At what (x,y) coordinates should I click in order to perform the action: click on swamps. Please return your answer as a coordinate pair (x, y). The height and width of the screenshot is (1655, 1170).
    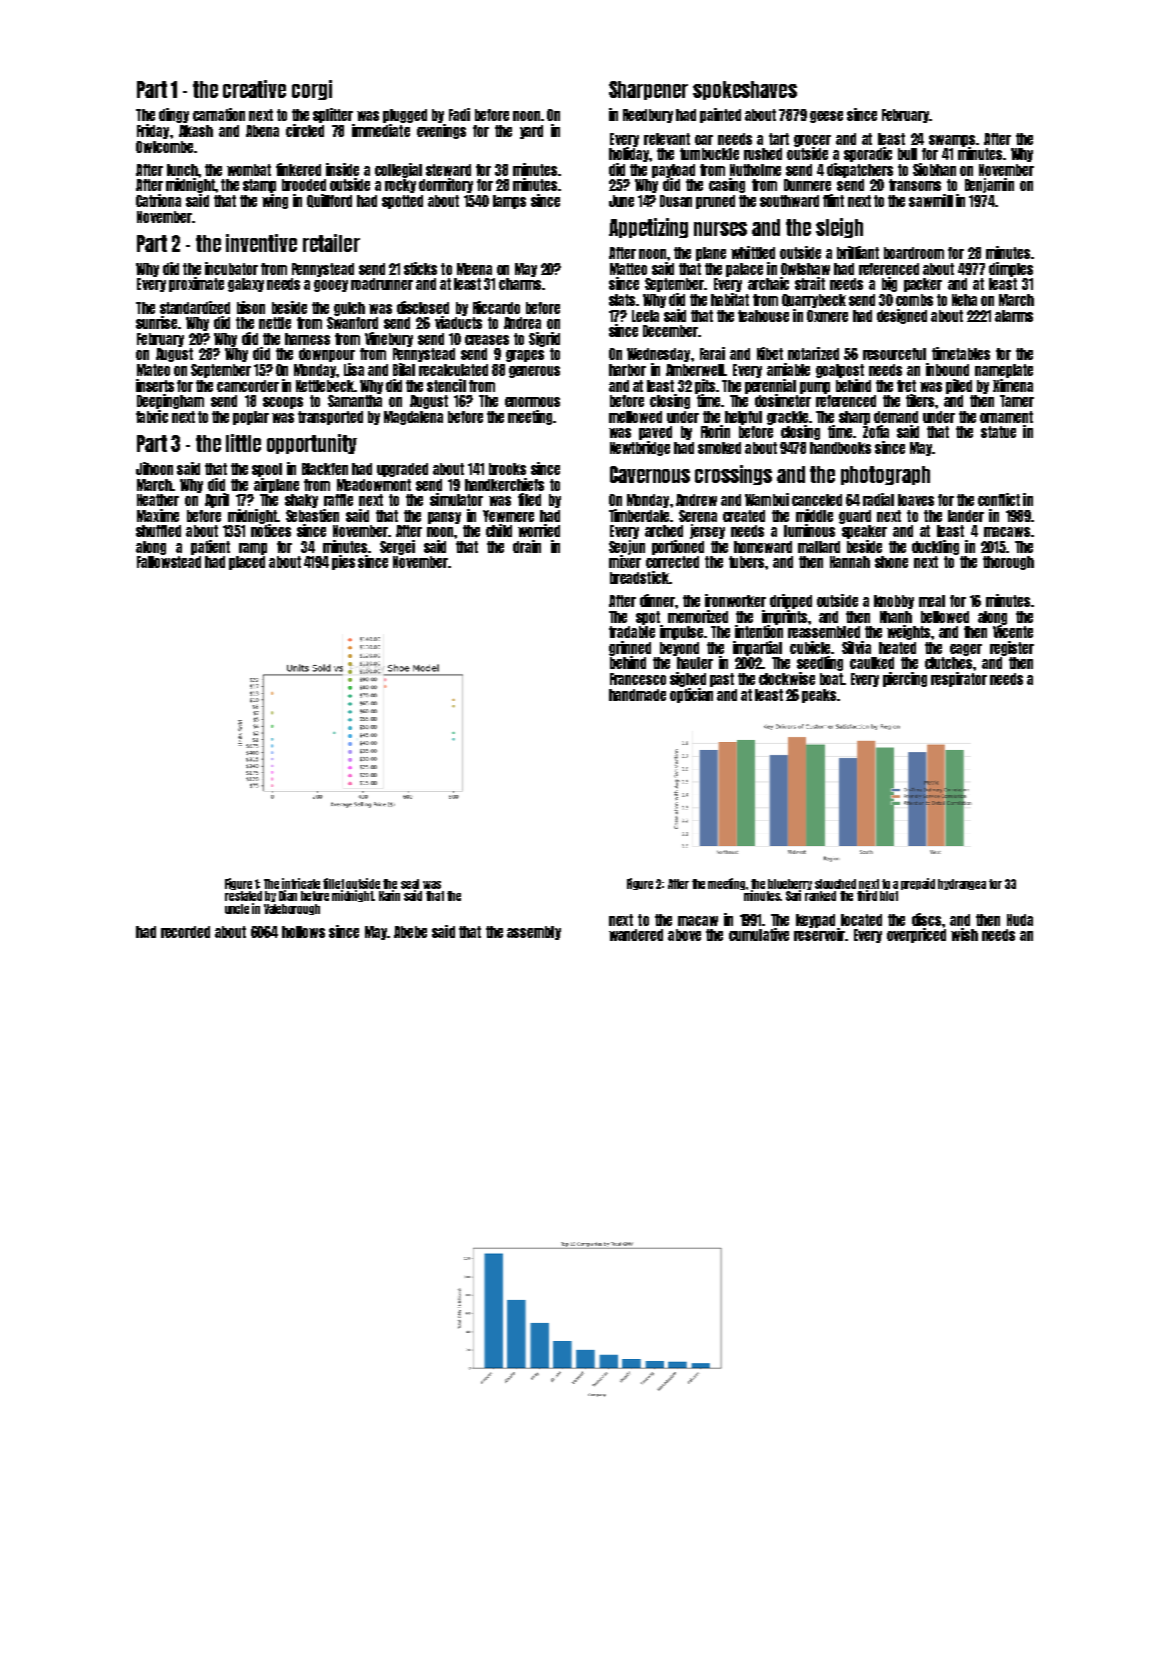
    Looking at the image, I should click on (952, 141).
